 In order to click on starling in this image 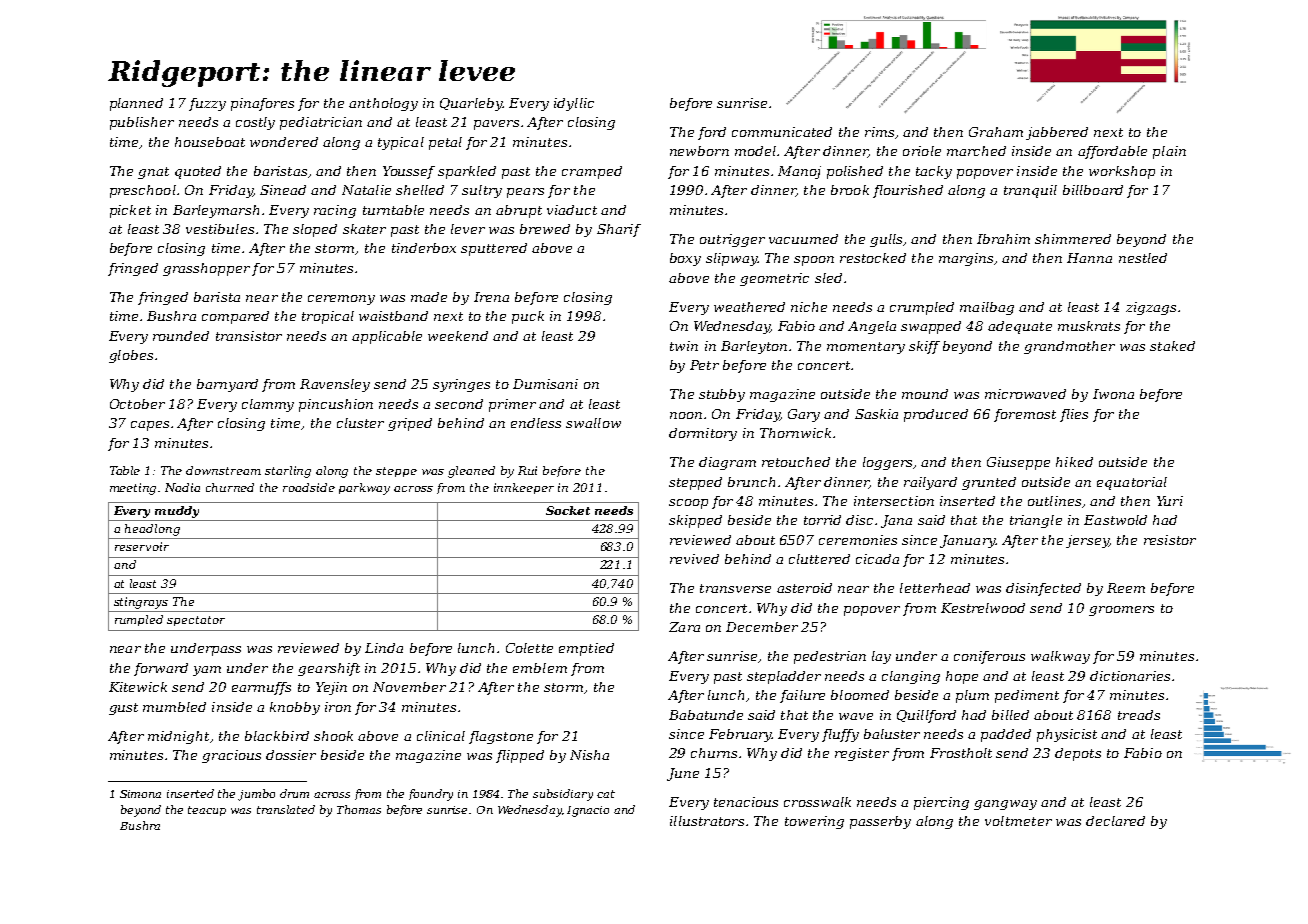, I will do `click(288, 472)`.
